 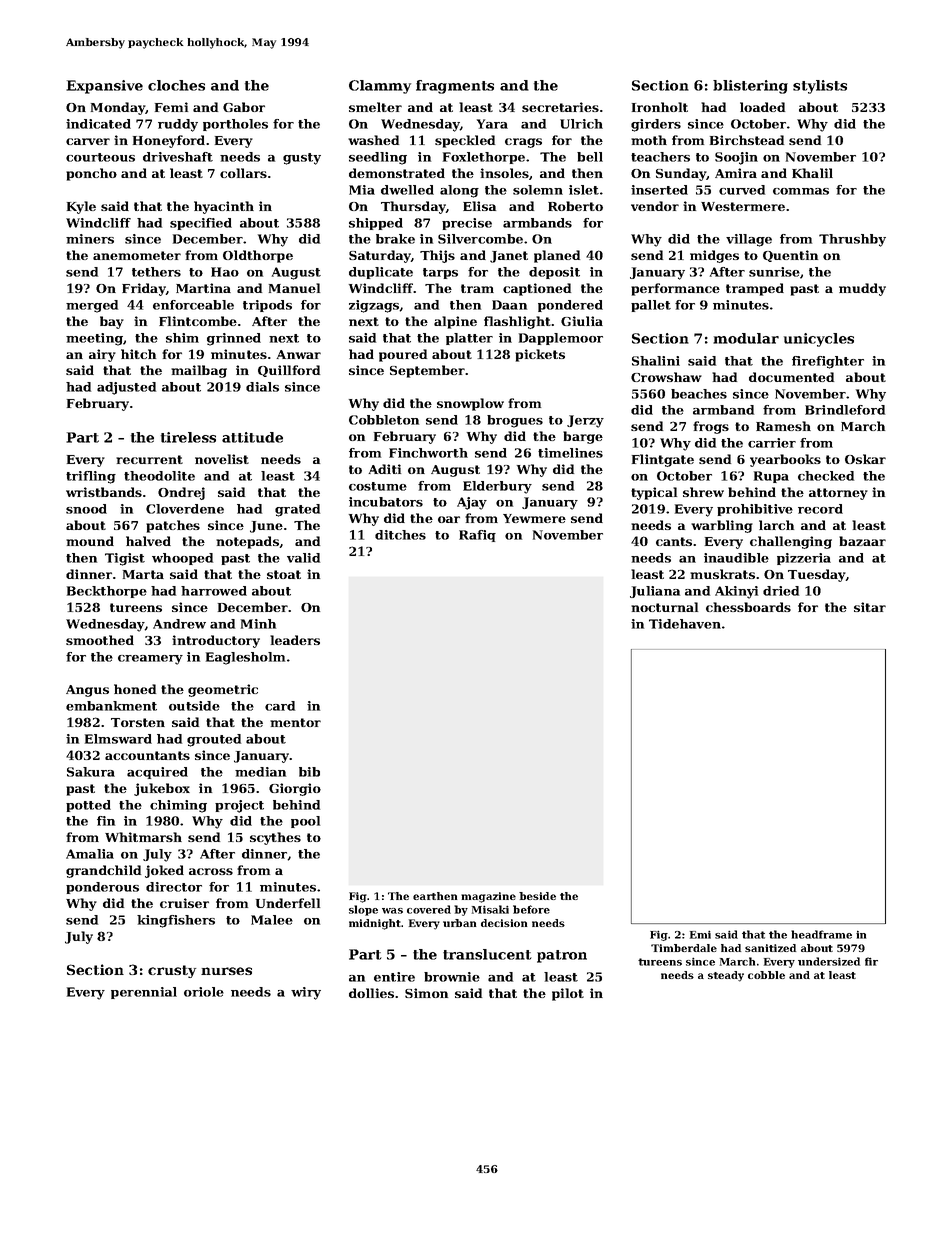 What do you see at coordinates (244, 107) in the document?
I see `Gabor` at bounding box center [244, 107].
